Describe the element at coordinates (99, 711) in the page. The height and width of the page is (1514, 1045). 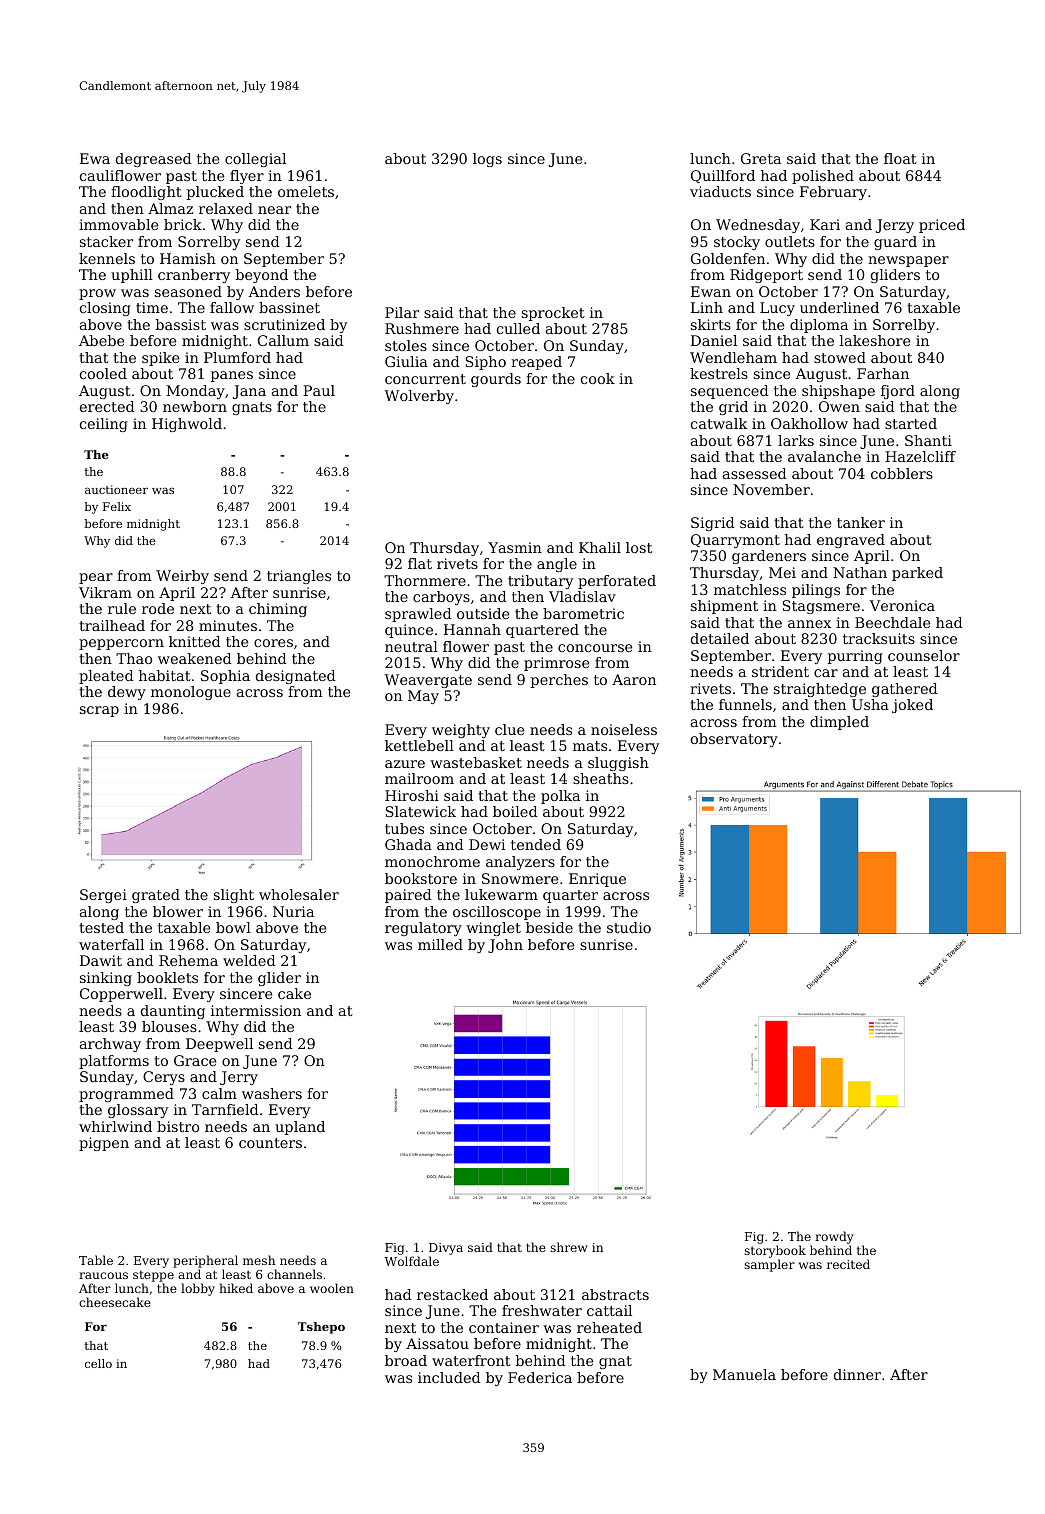
I see `scrap` at that location.
